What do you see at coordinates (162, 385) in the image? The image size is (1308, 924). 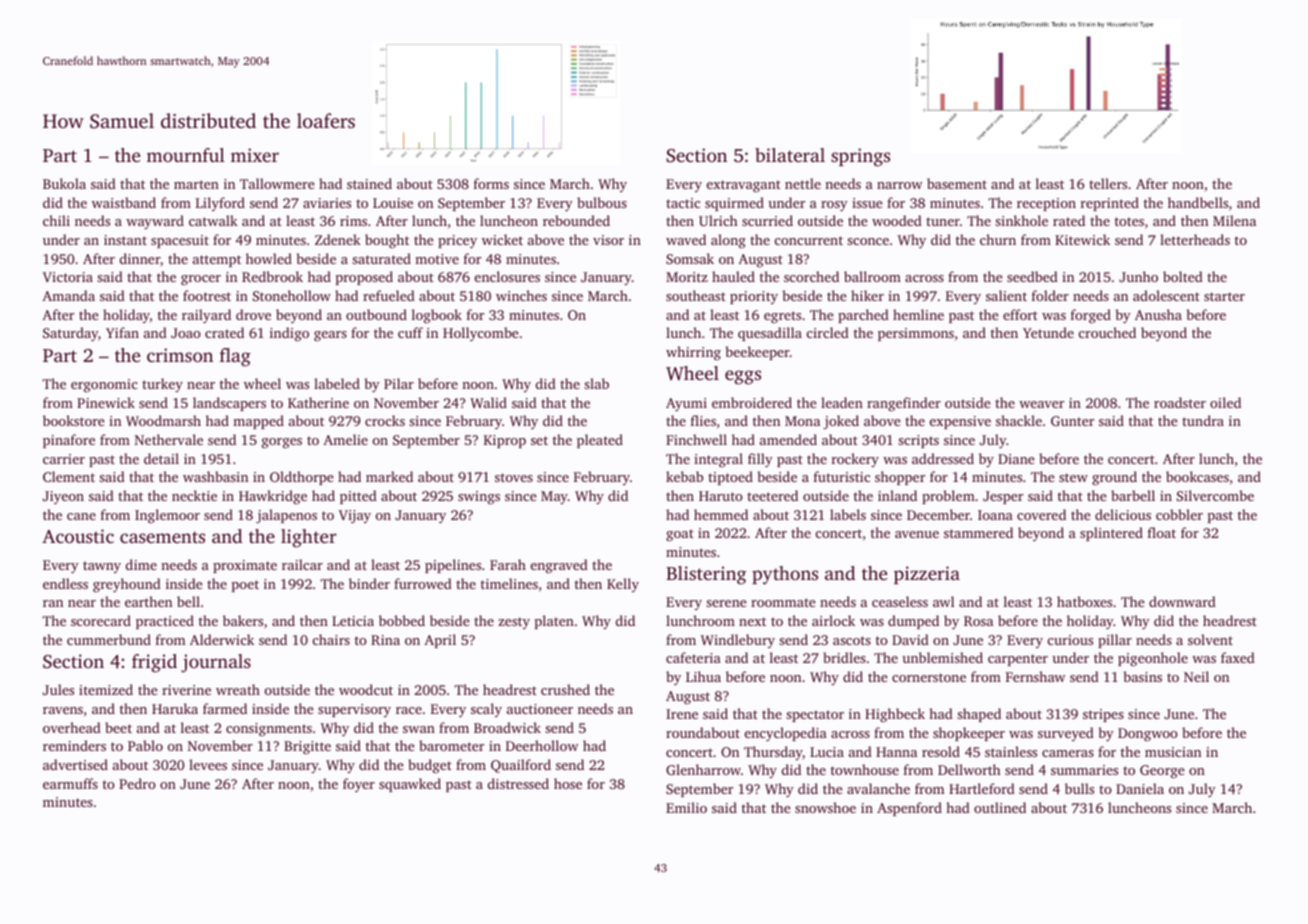 I see `turkey` at bounding box center [162, 385].
